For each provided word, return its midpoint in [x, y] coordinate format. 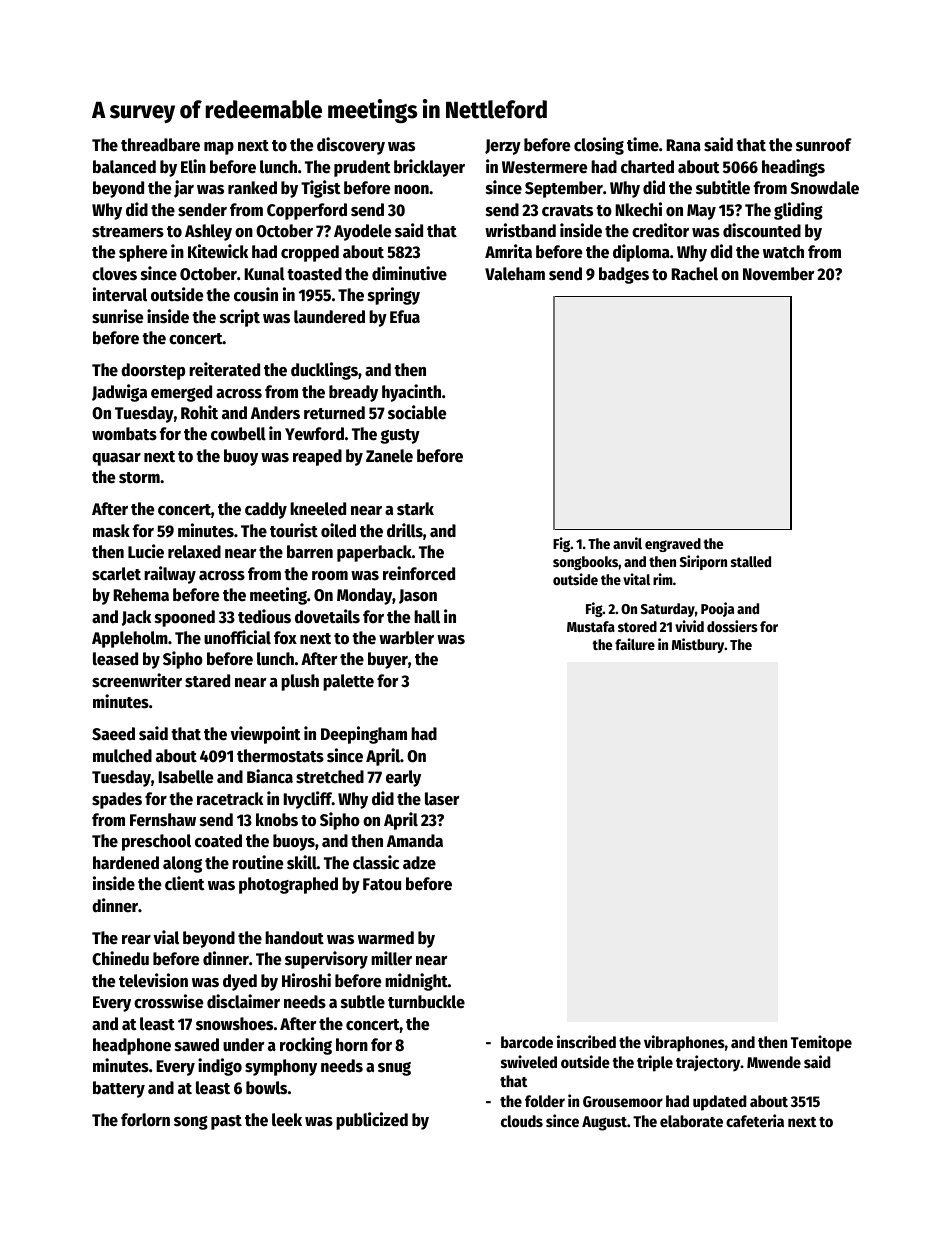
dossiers [732, 626]
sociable [417, 412]
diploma [641, 253]
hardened [126, 863]
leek [287, 1120]
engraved [673, 545]
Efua [405, 317]
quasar [116, 459]
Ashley [208, 232]
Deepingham [364, 735]
